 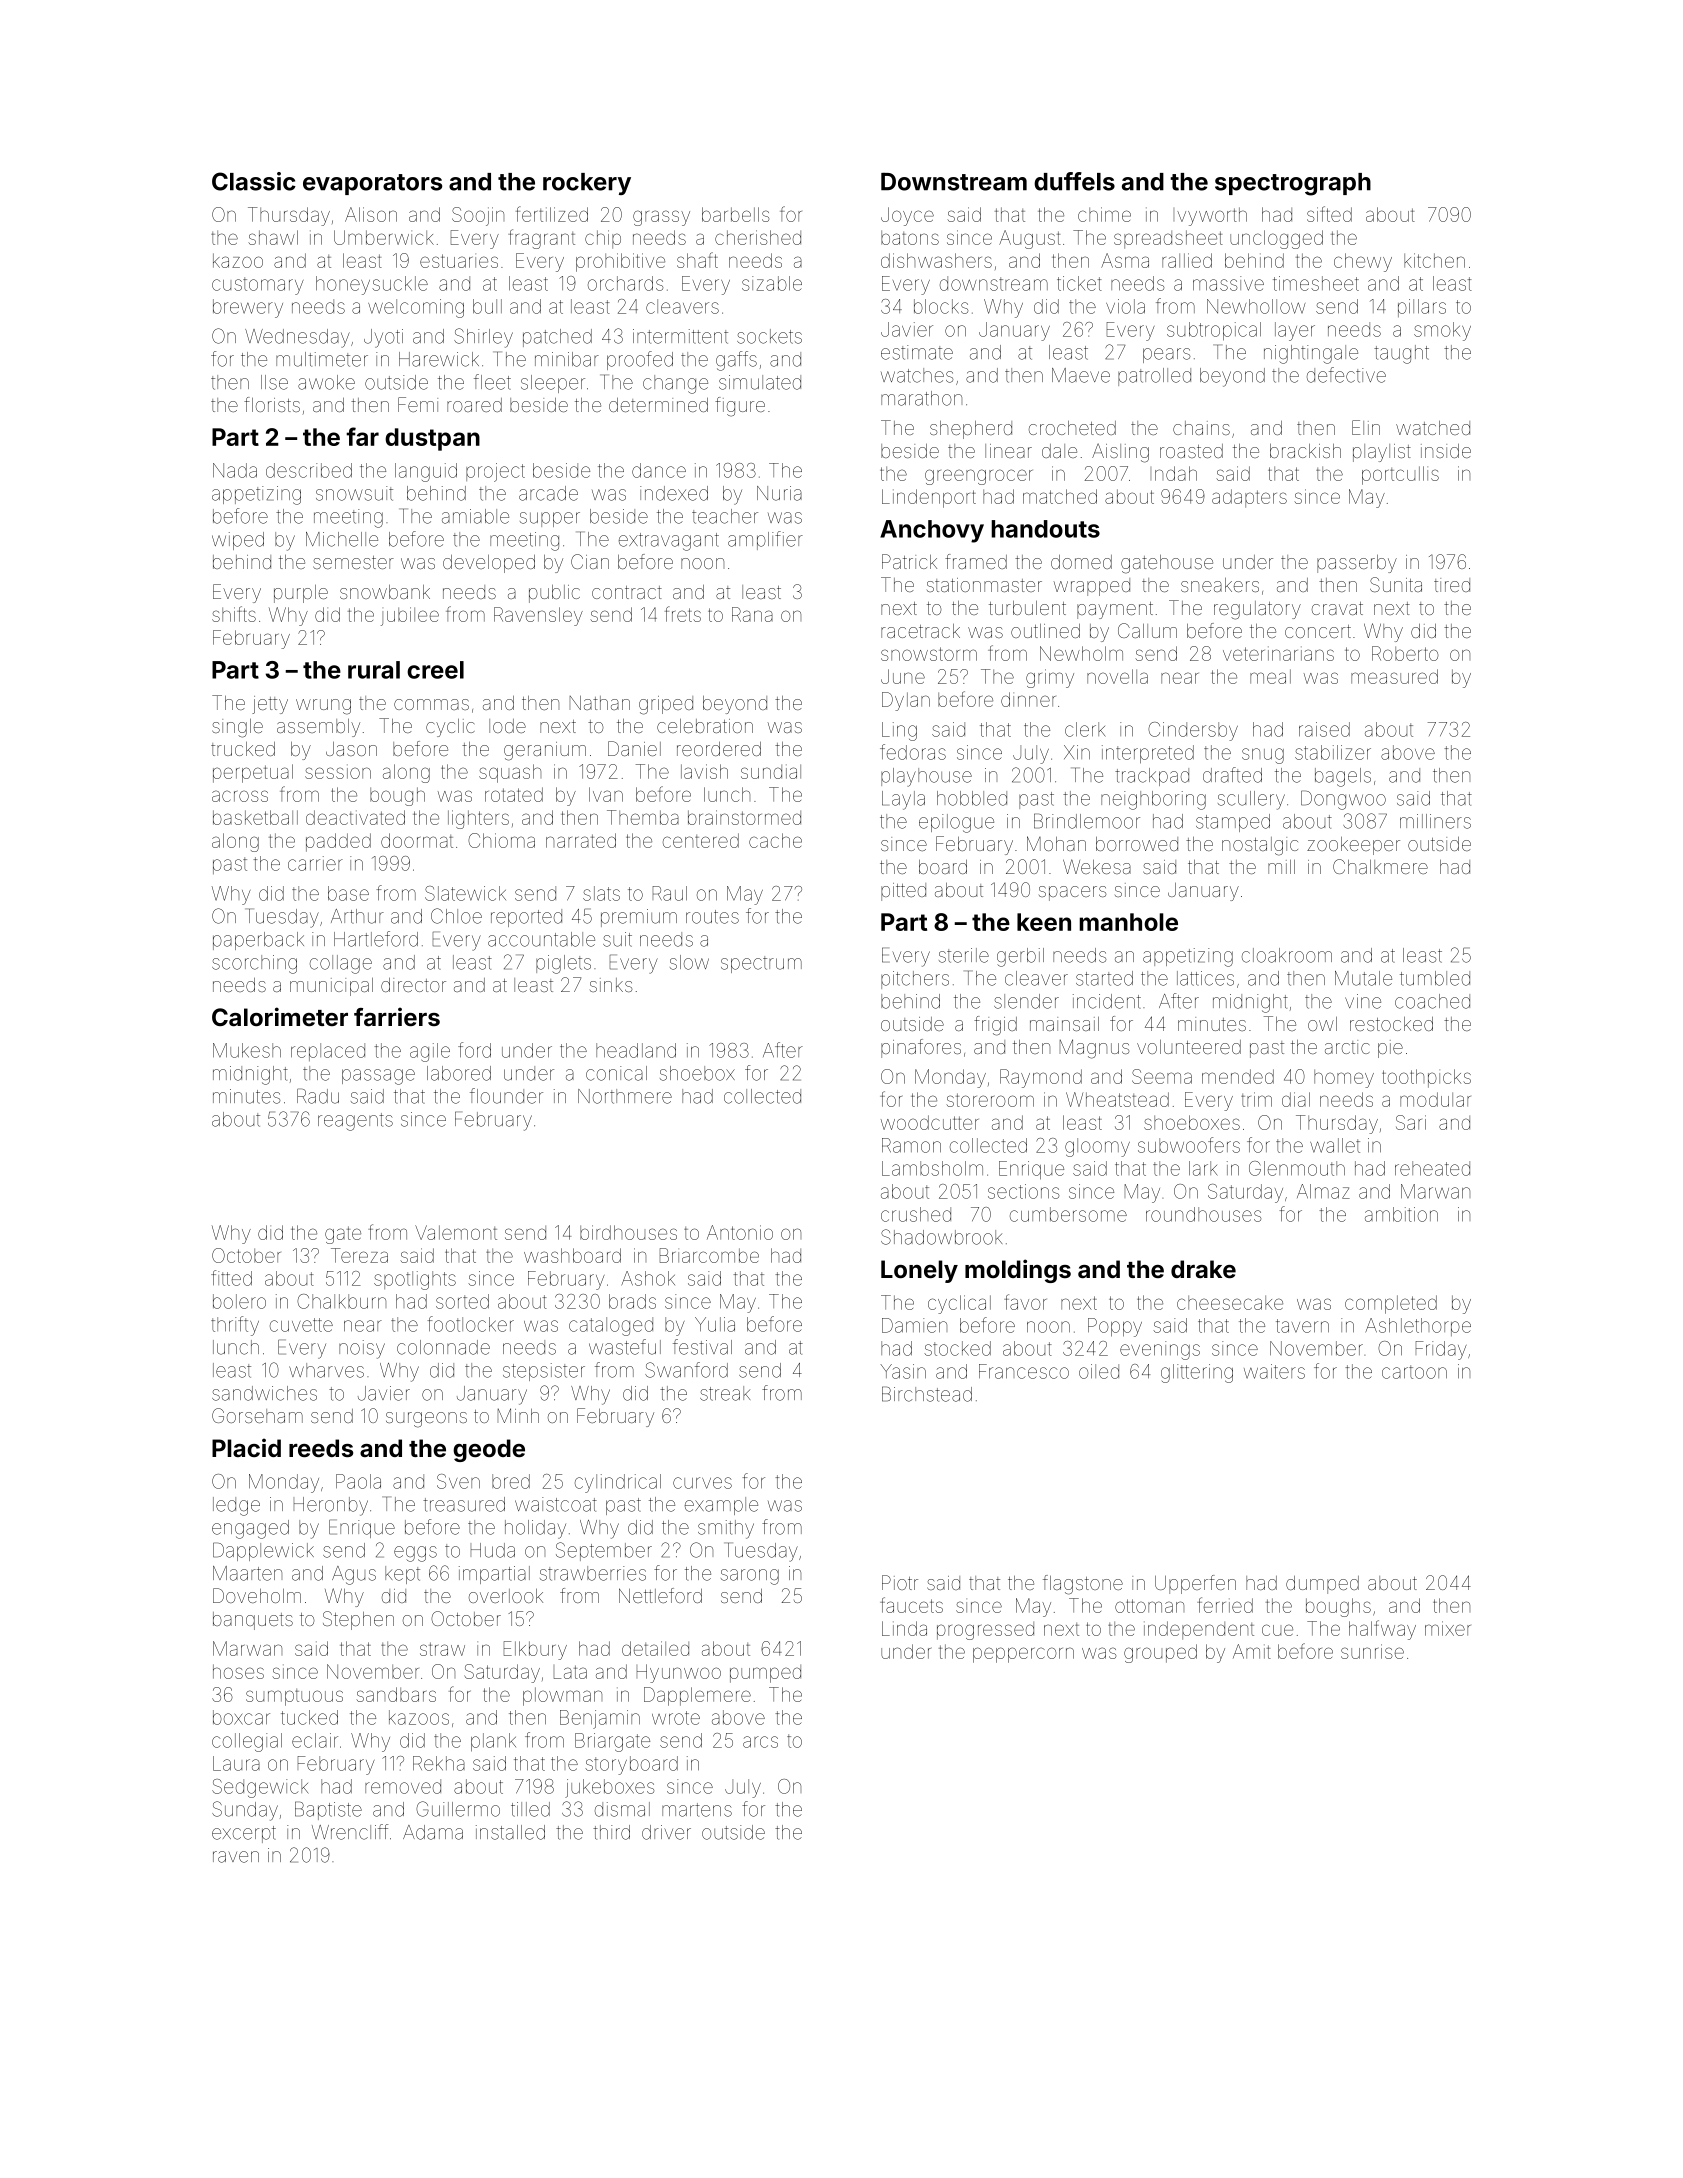 I want to click on barbells, so click(x=735, y=214).
